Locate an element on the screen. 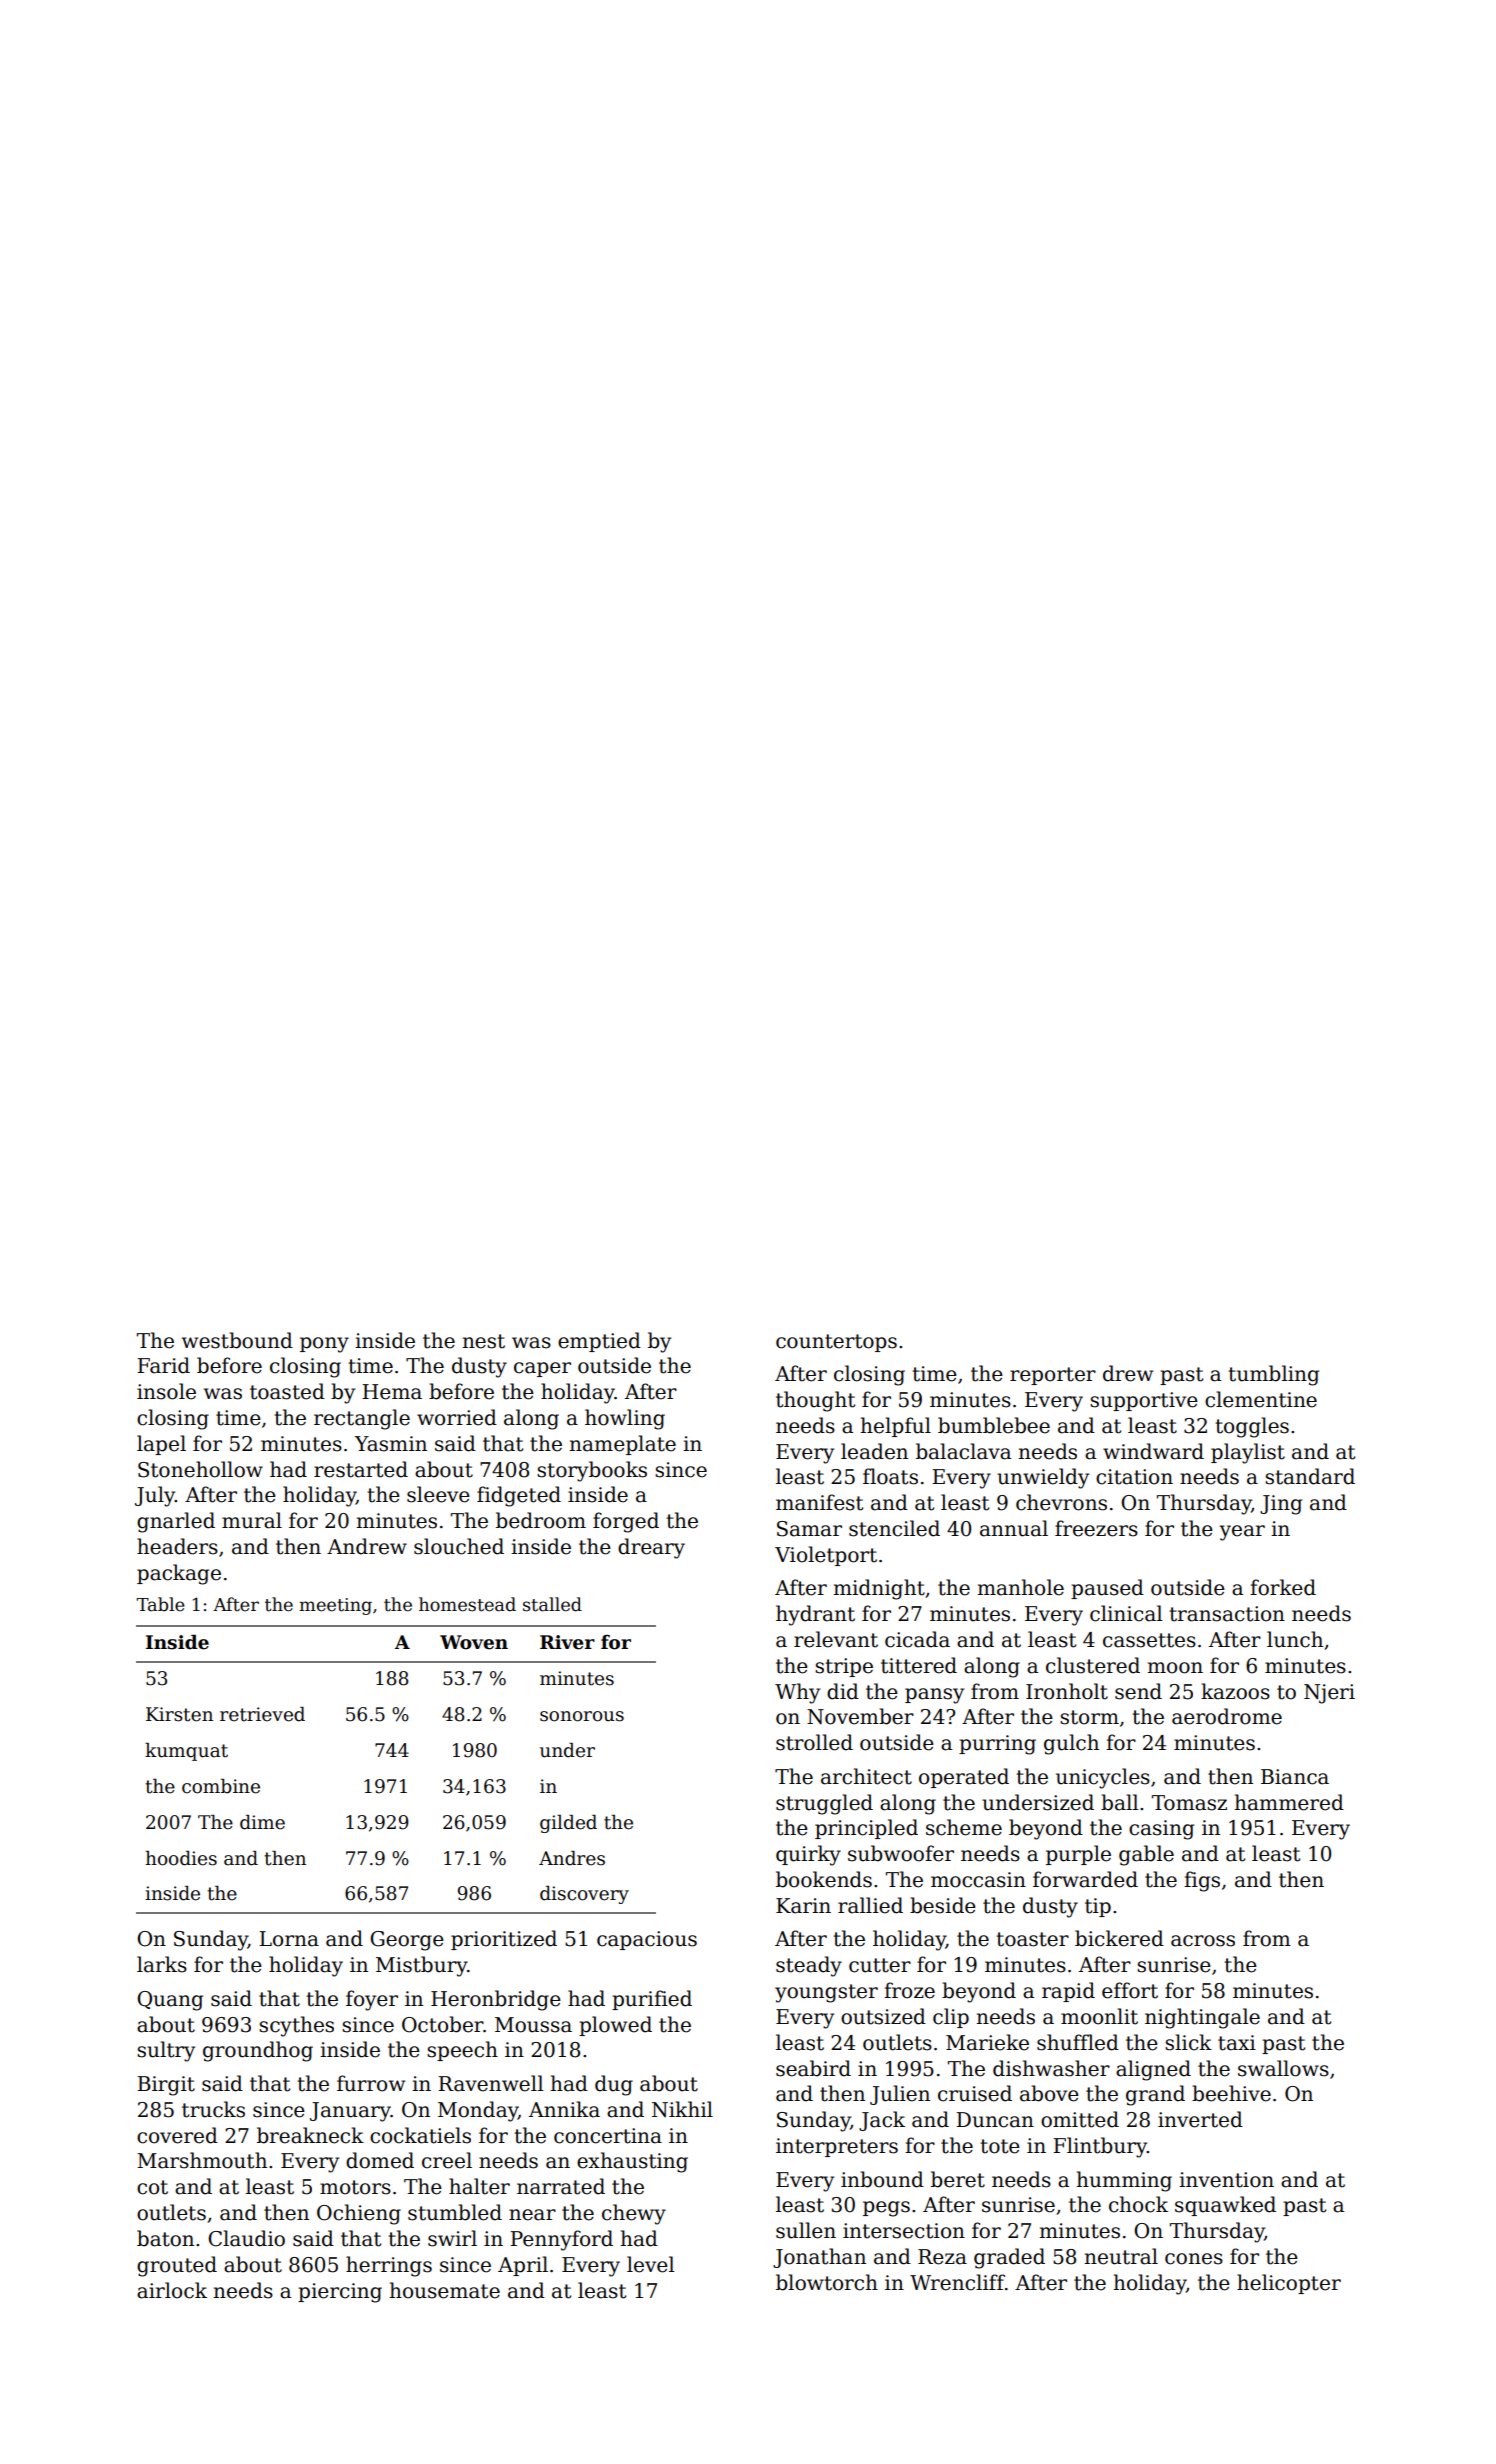 The width and height of the screenshot is (1496, 2464). freezers is located at coordinates (1096, 1528).
